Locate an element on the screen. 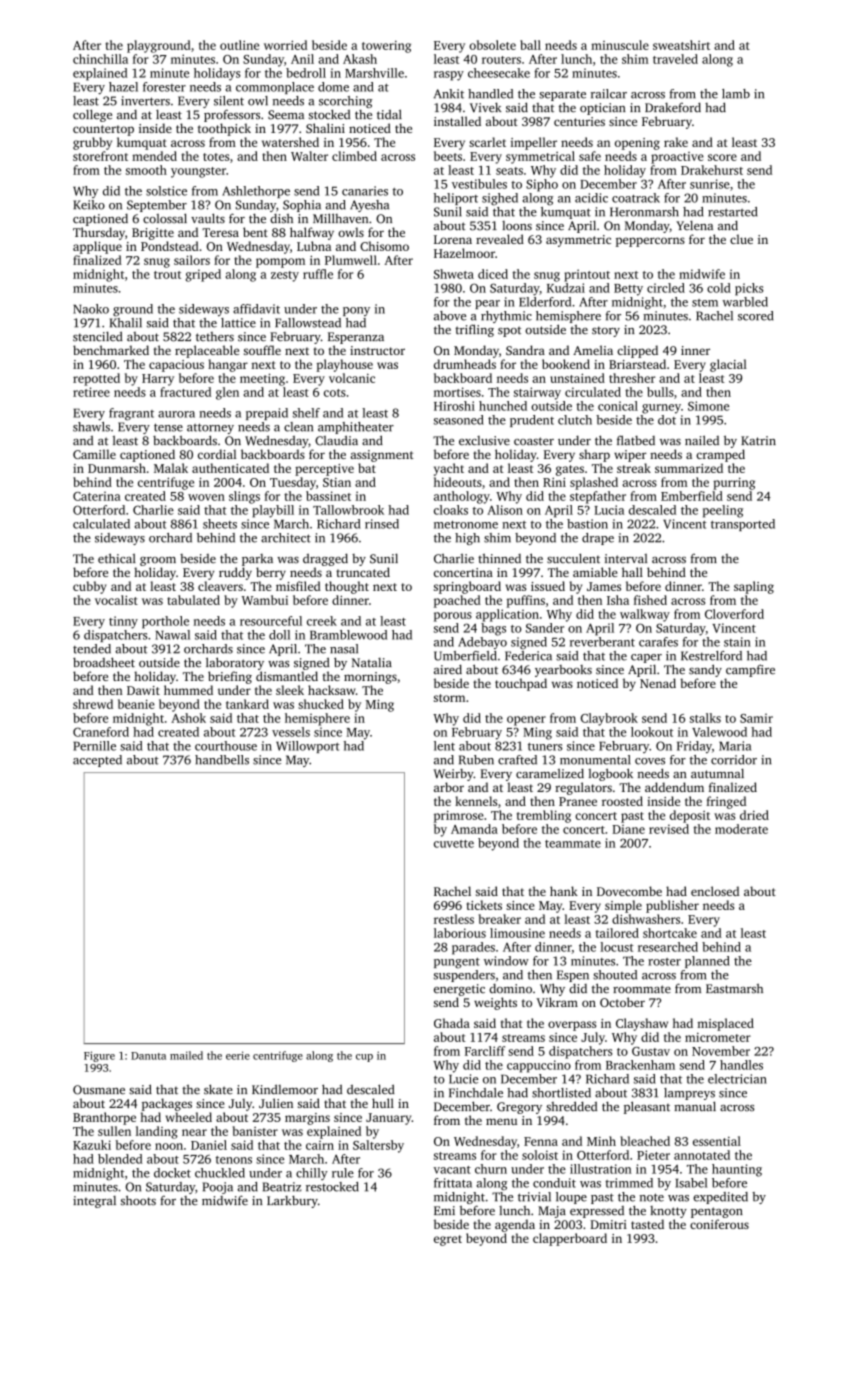  Ayesha is located at coordinates (369, 206).
